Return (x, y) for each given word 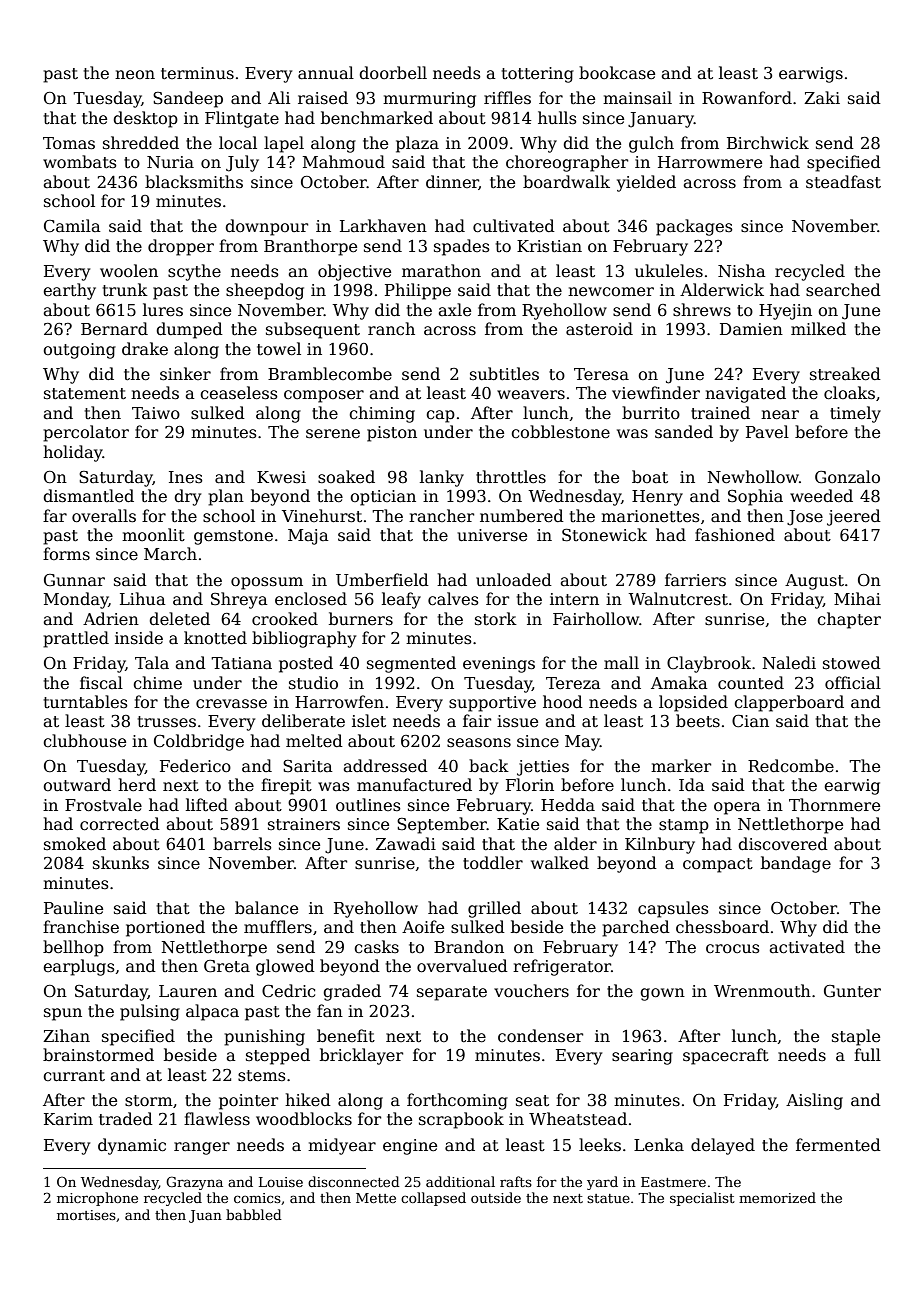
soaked (346, 477)
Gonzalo (847, 477)
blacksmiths (194, 182)
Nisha (742, 270)
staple (856, 1037)
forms (66, 553)
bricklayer (361, 1056)
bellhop (73, 948)
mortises (86, 1215)
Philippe (418, 291)
